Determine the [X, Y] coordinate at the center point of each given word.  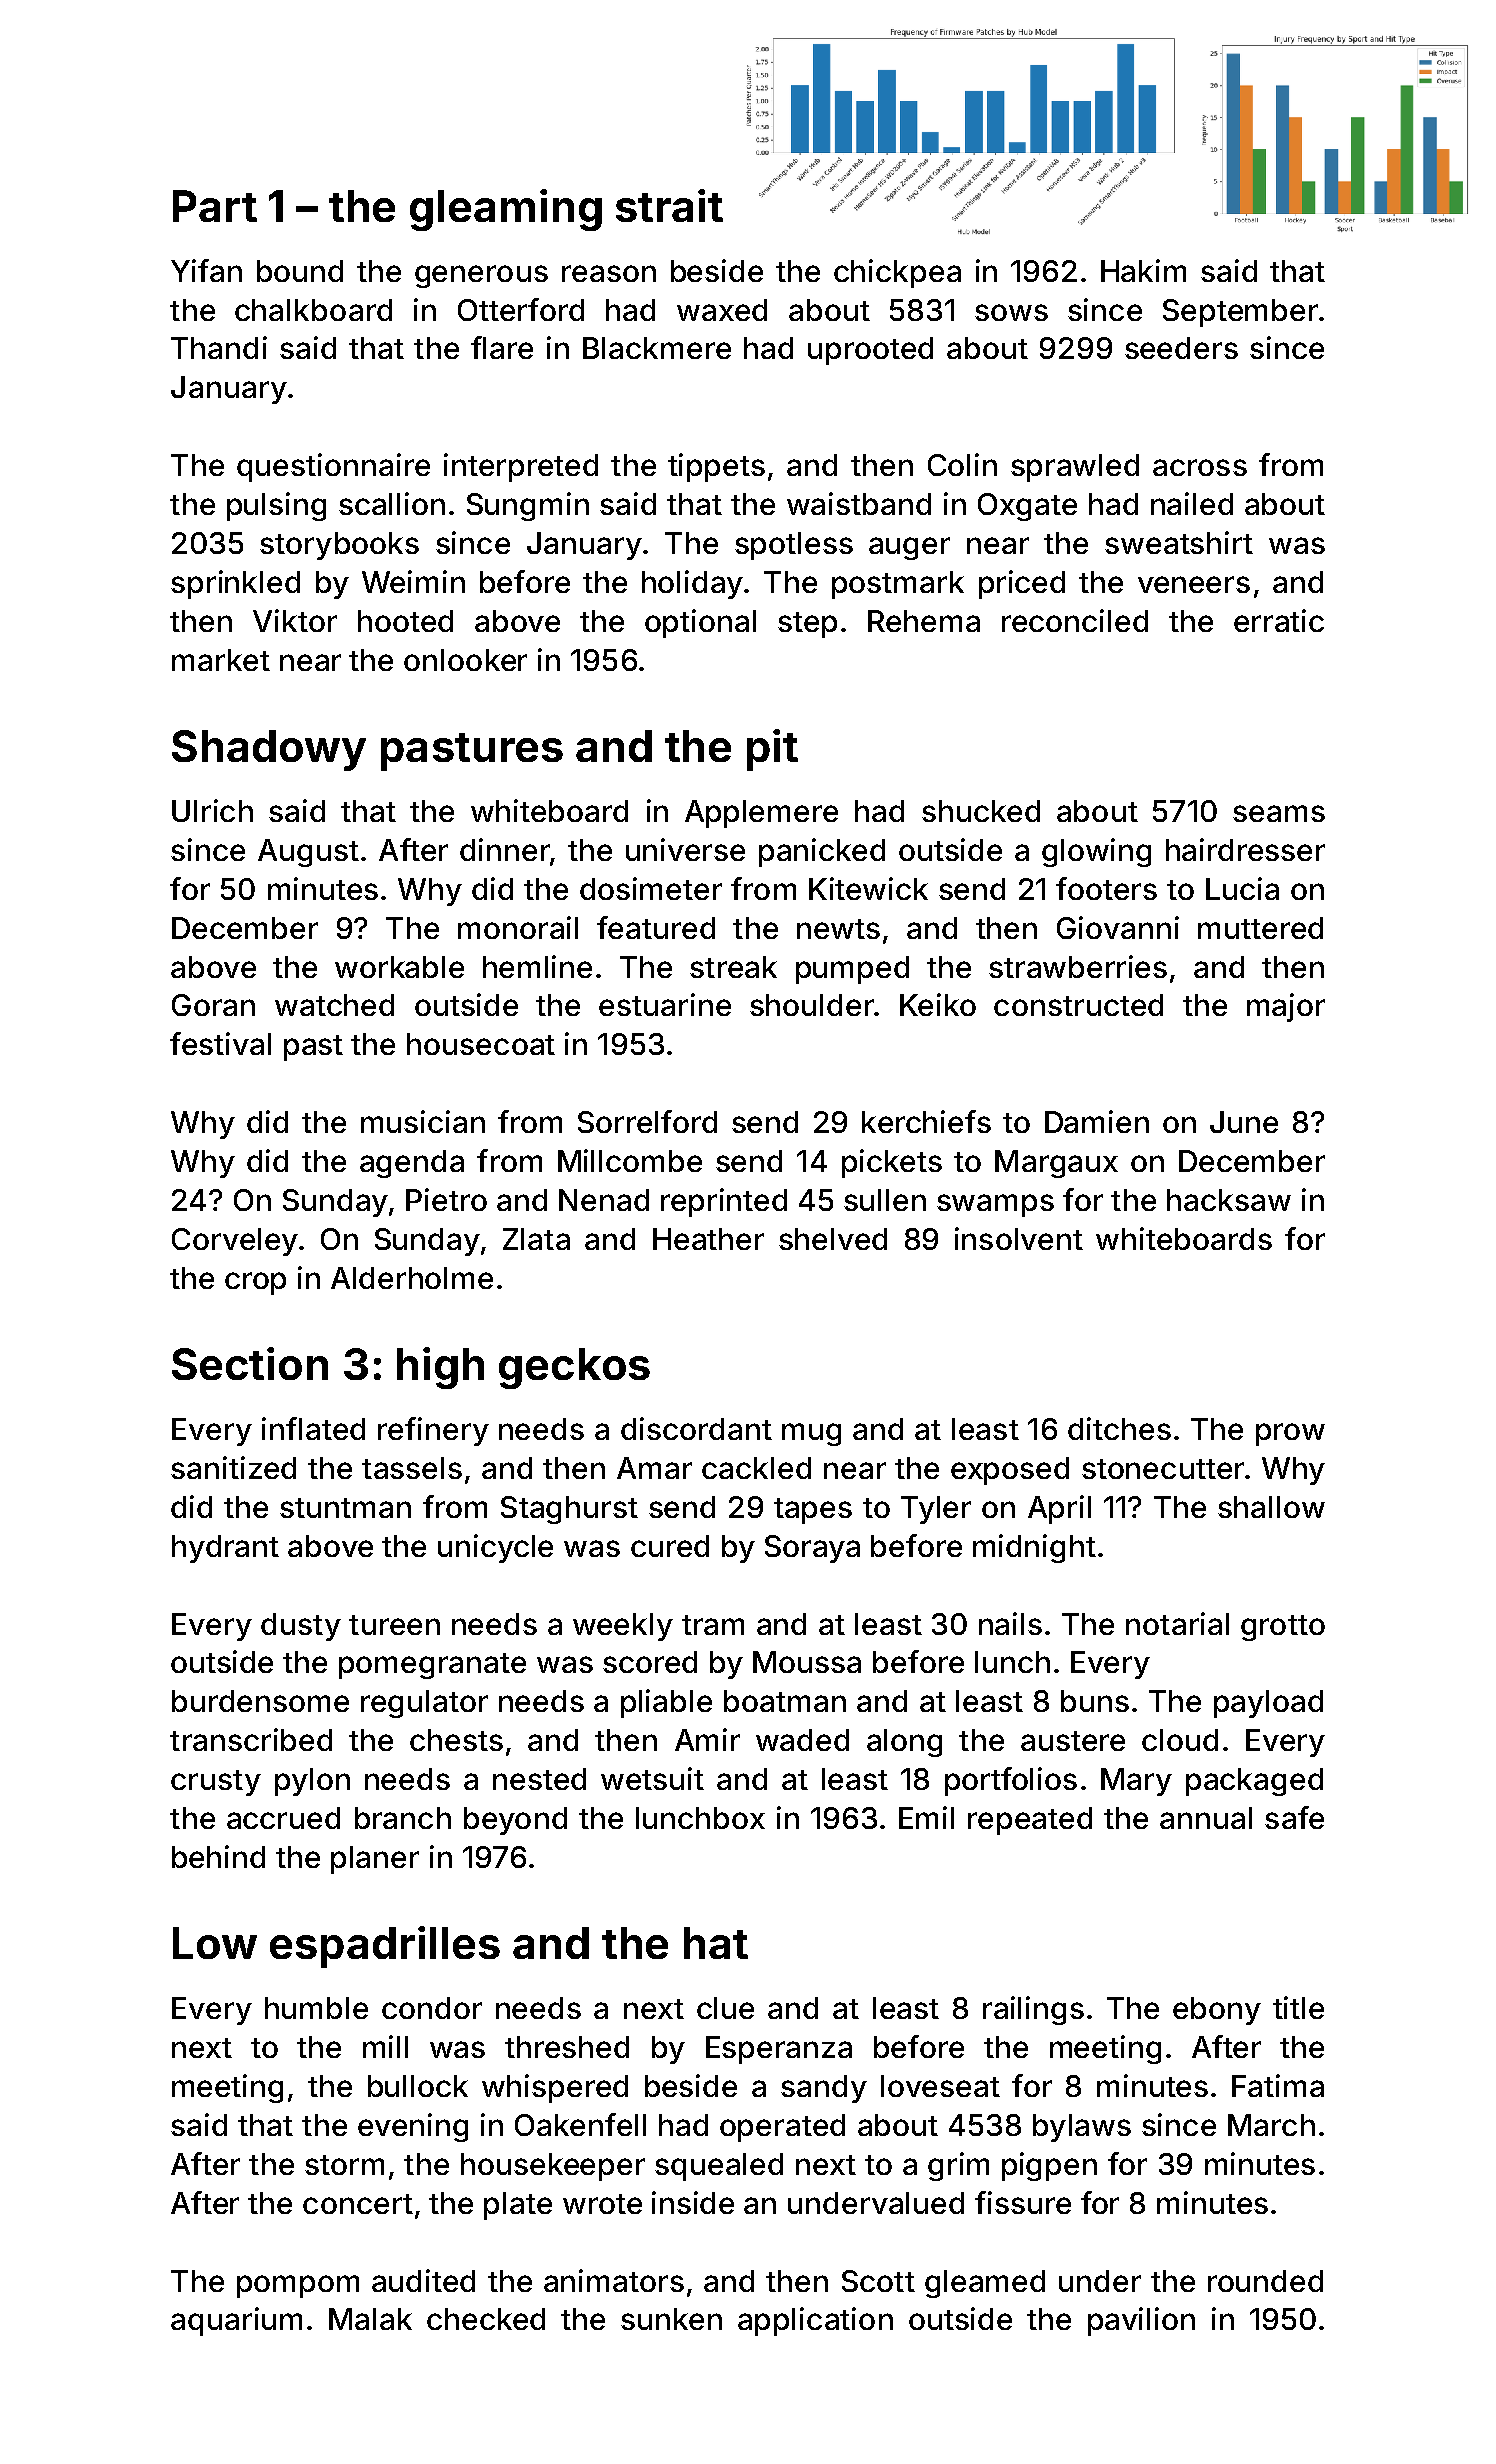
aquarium [236, 2321]
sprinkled [235, 584]
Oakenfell [580, 2124]
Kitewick [868, 888]
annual [1206, 1818]
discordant [696, 1428]
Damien [1097, 1121]
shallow [1271, 1507]
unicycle [495, 1548]
